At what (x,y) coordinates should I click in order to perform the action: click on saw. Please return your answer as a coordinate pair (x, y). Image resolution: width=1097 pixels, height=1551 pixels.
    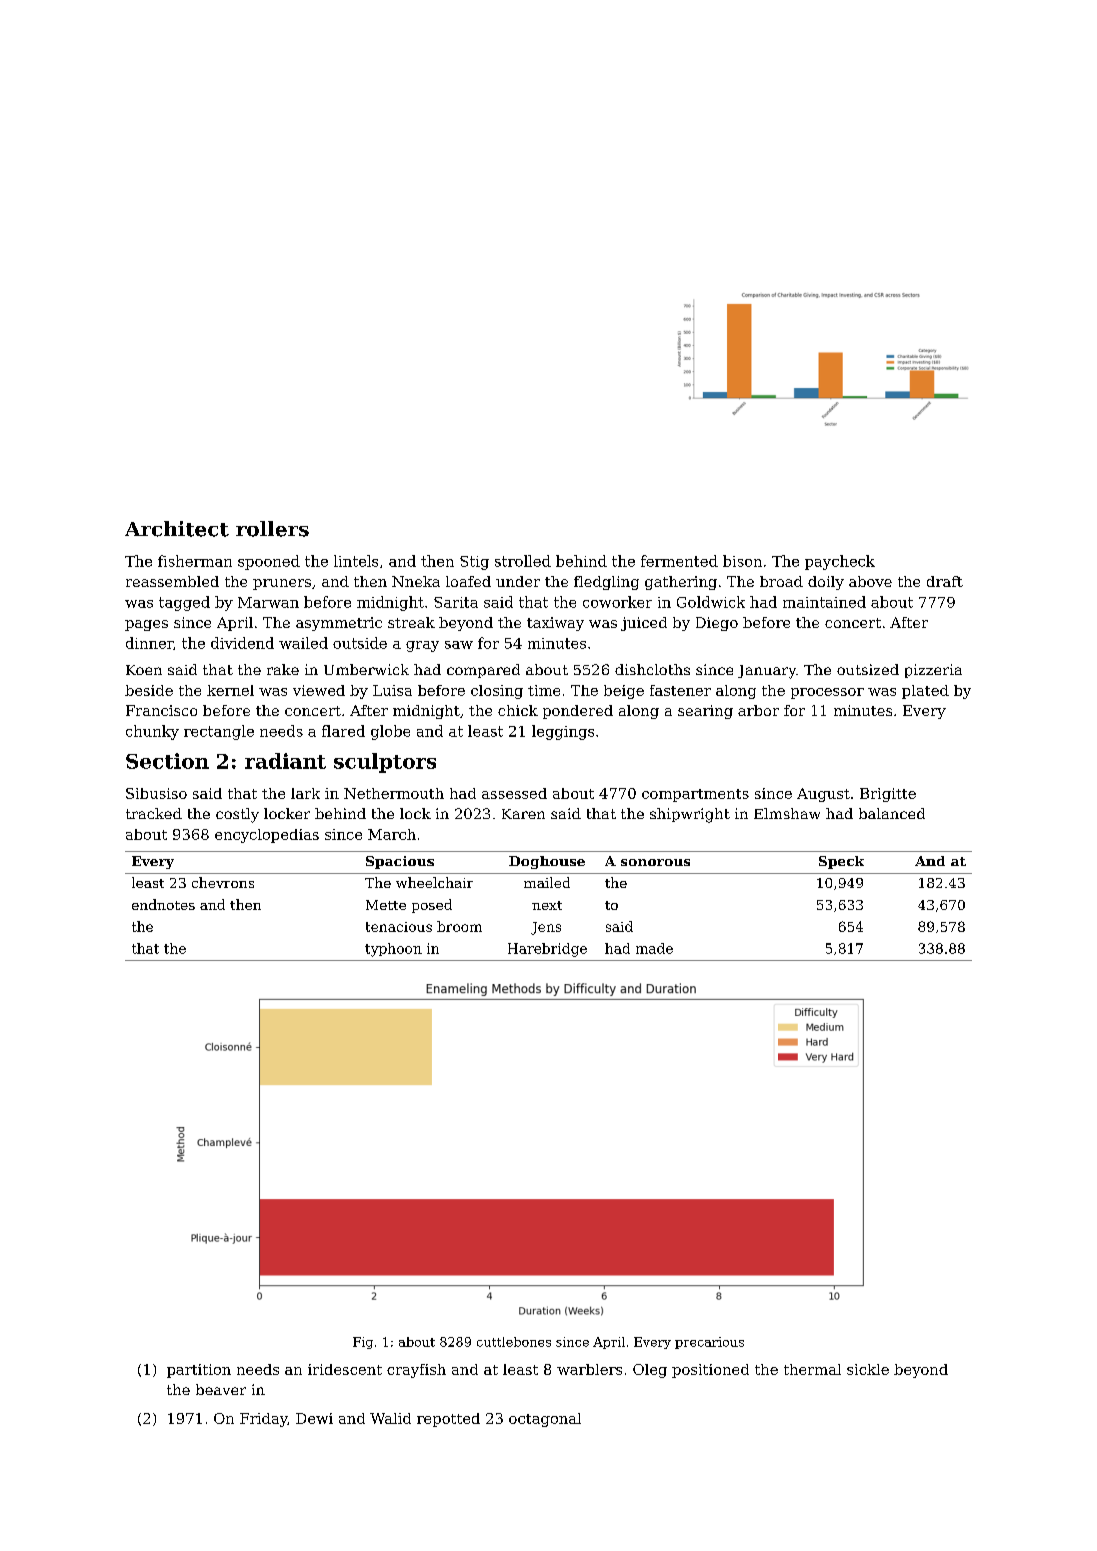
    Looking at the image, I should click on (459, 645).
